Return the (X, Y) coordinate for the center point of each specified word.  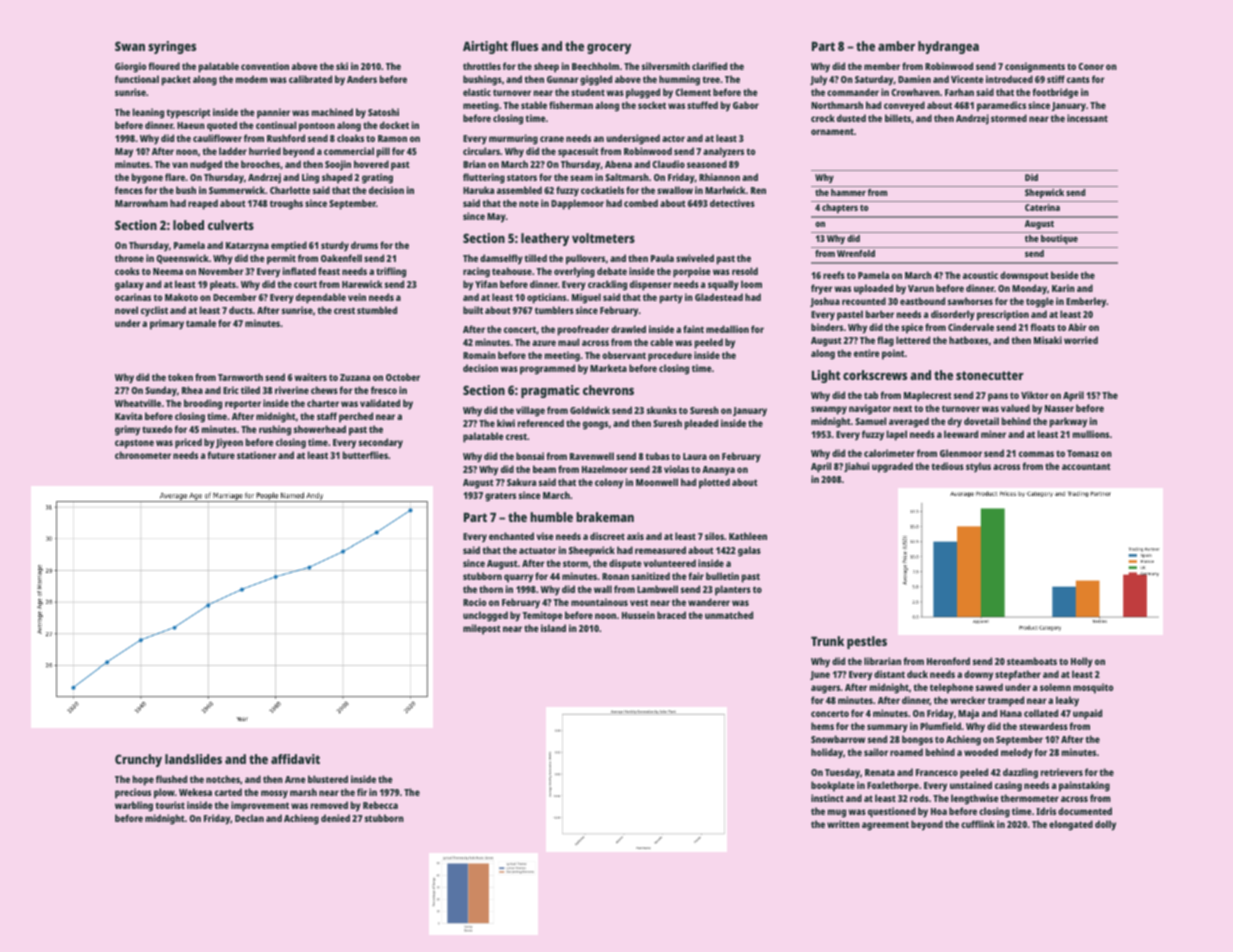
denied (335, 818)
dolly (1105, 825)
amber (896, 46)
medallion (727, 329)
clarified (709, 66)
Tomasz (1083, 453)
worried (1081, 340)
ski (342, 66)
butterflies (365, 455)
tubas (657, 456)
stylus (978, 467)
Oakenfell (341, 258)
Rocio (474, 602)
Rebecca (380, 805)
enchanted (511, 536)
